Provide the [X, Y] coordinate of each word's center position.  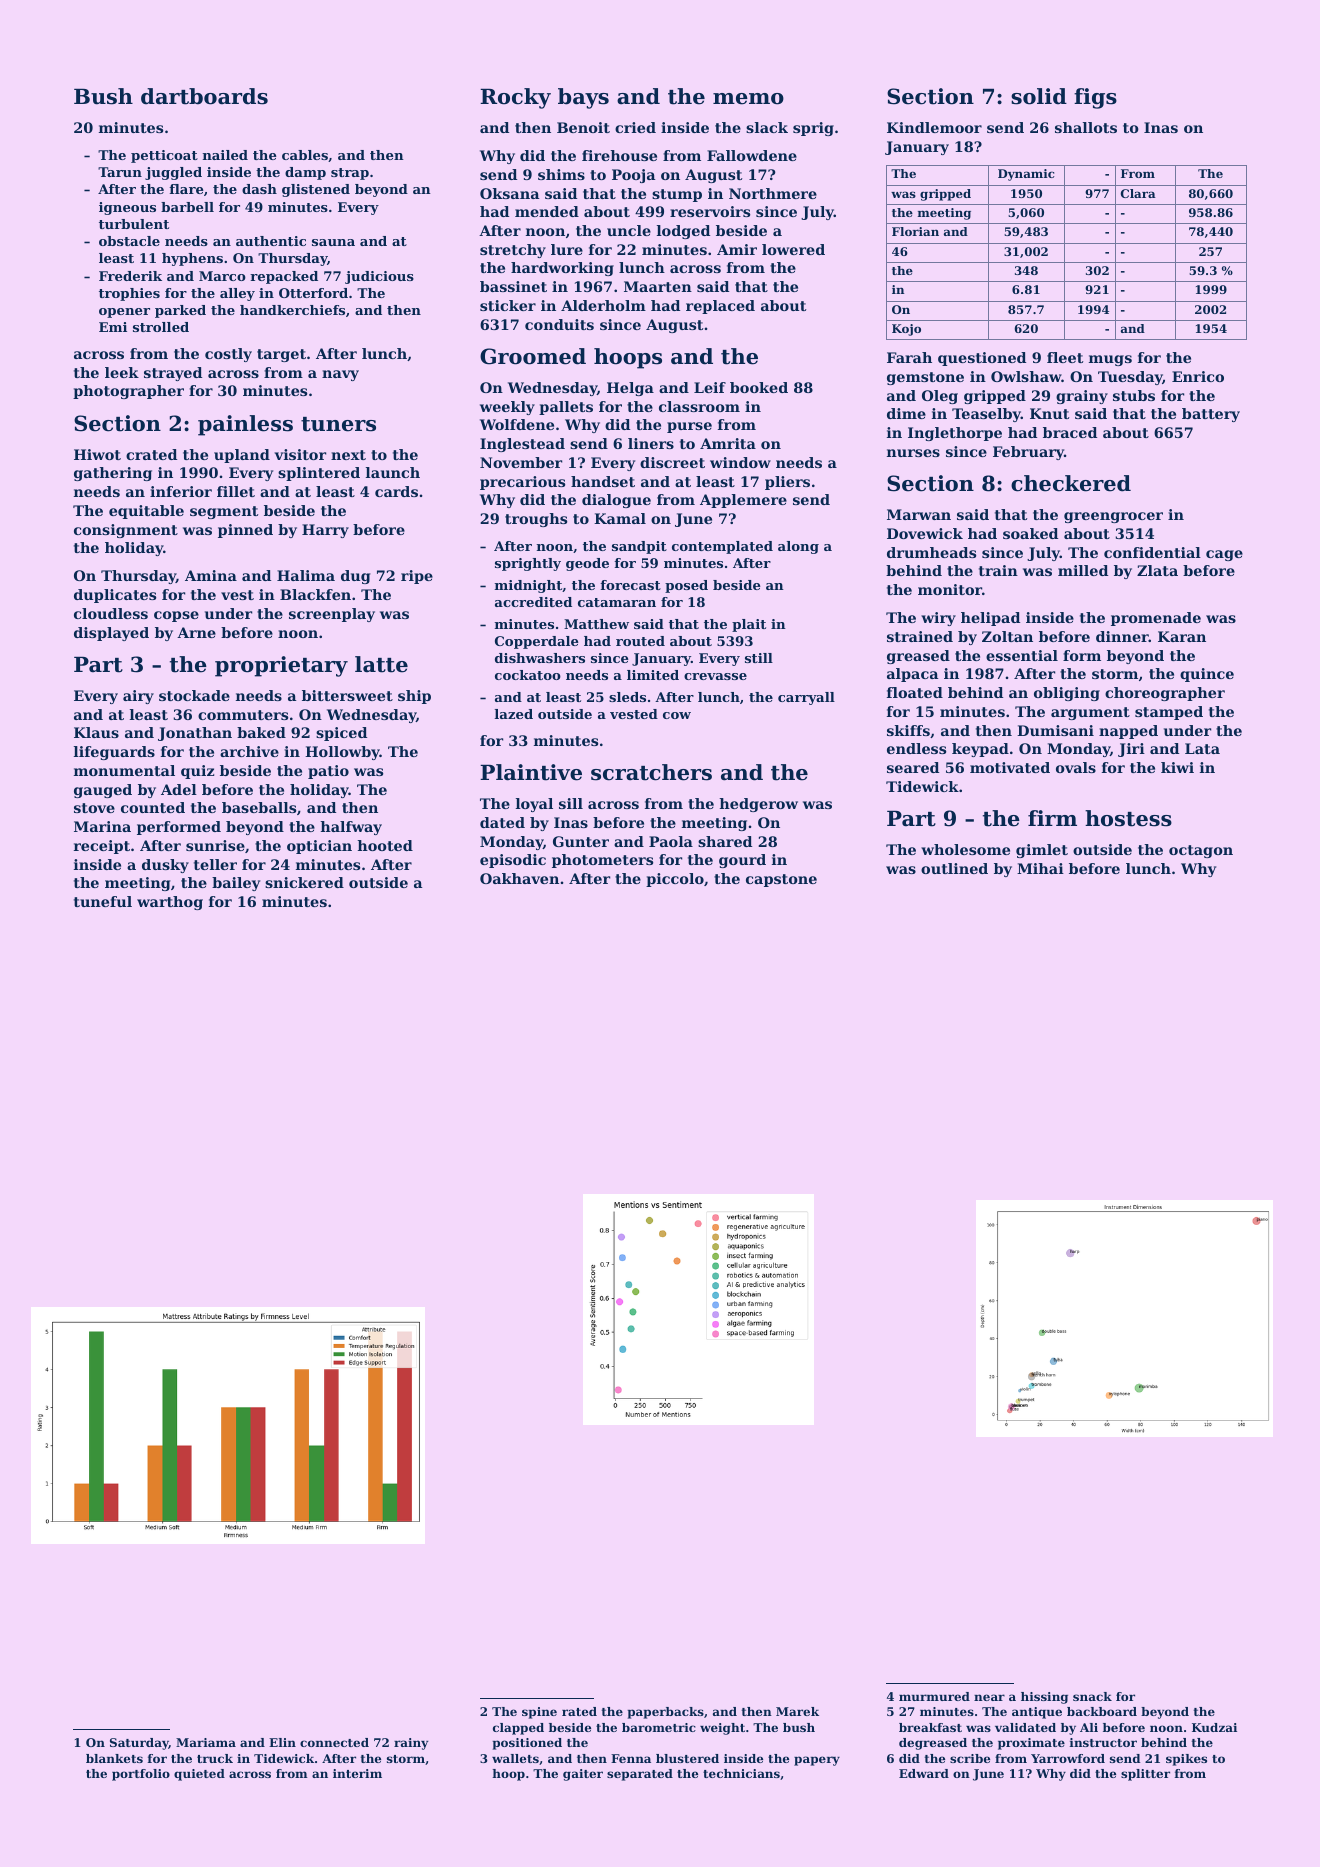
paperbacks [666, 1713]
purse [689, 427]
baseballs [259, 807]
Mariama [206, 1742]
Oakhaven [519, 878]
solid [1039, 96]
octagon [1201, 851]
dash [259, 189]
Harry [325, 531]
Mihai [1040, 868]
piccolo [675, 880]
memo [748, 99]
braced [1070, 432]
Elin [282, 1742]
